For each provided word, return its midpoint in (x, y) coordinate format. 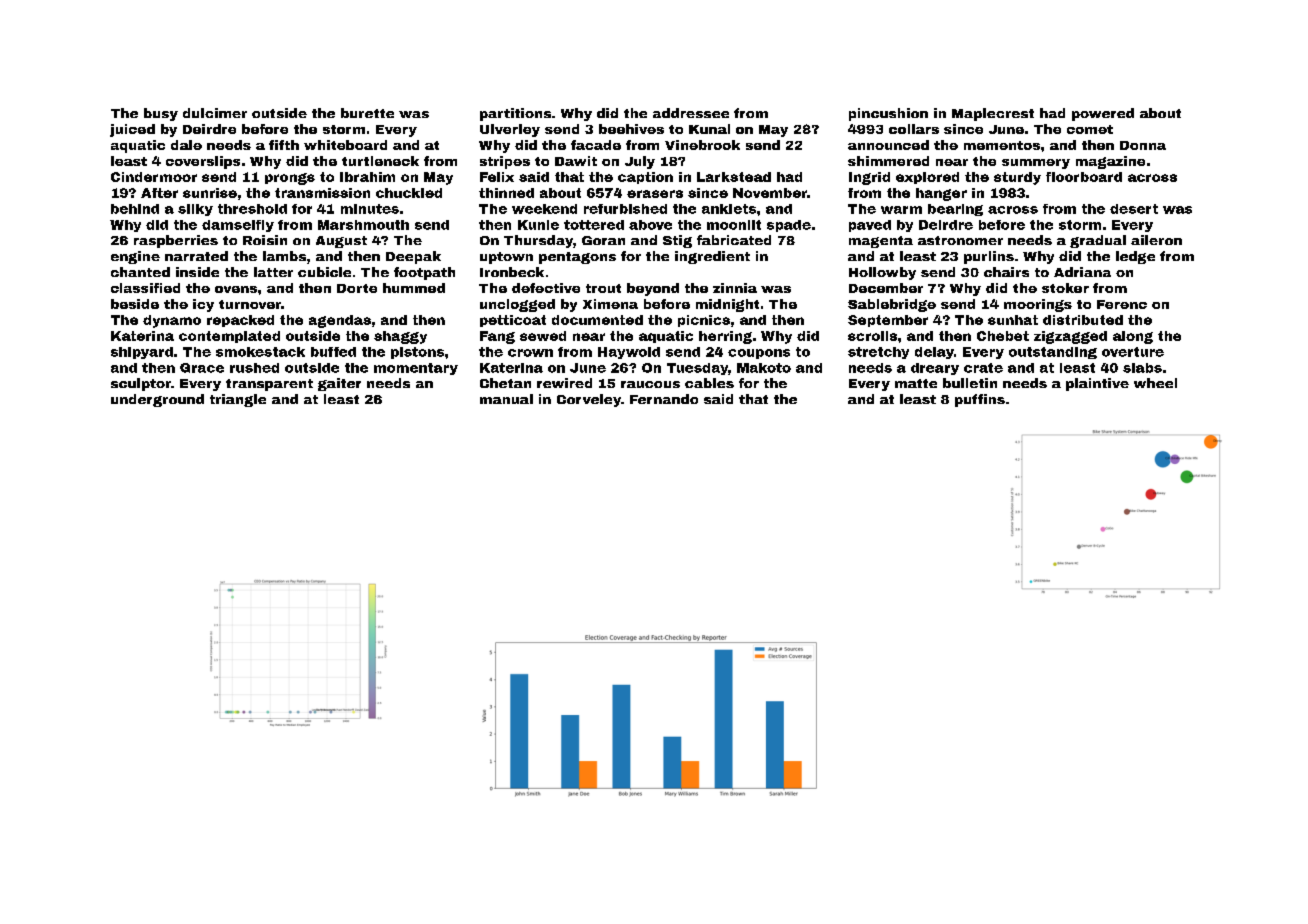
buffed (333, 352)
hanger (941, 194)
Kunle (538, 225)
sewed (543, 336)
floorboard (1084, 177)
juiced (132, 130)
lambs (284, 256)
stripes (505, 162)
